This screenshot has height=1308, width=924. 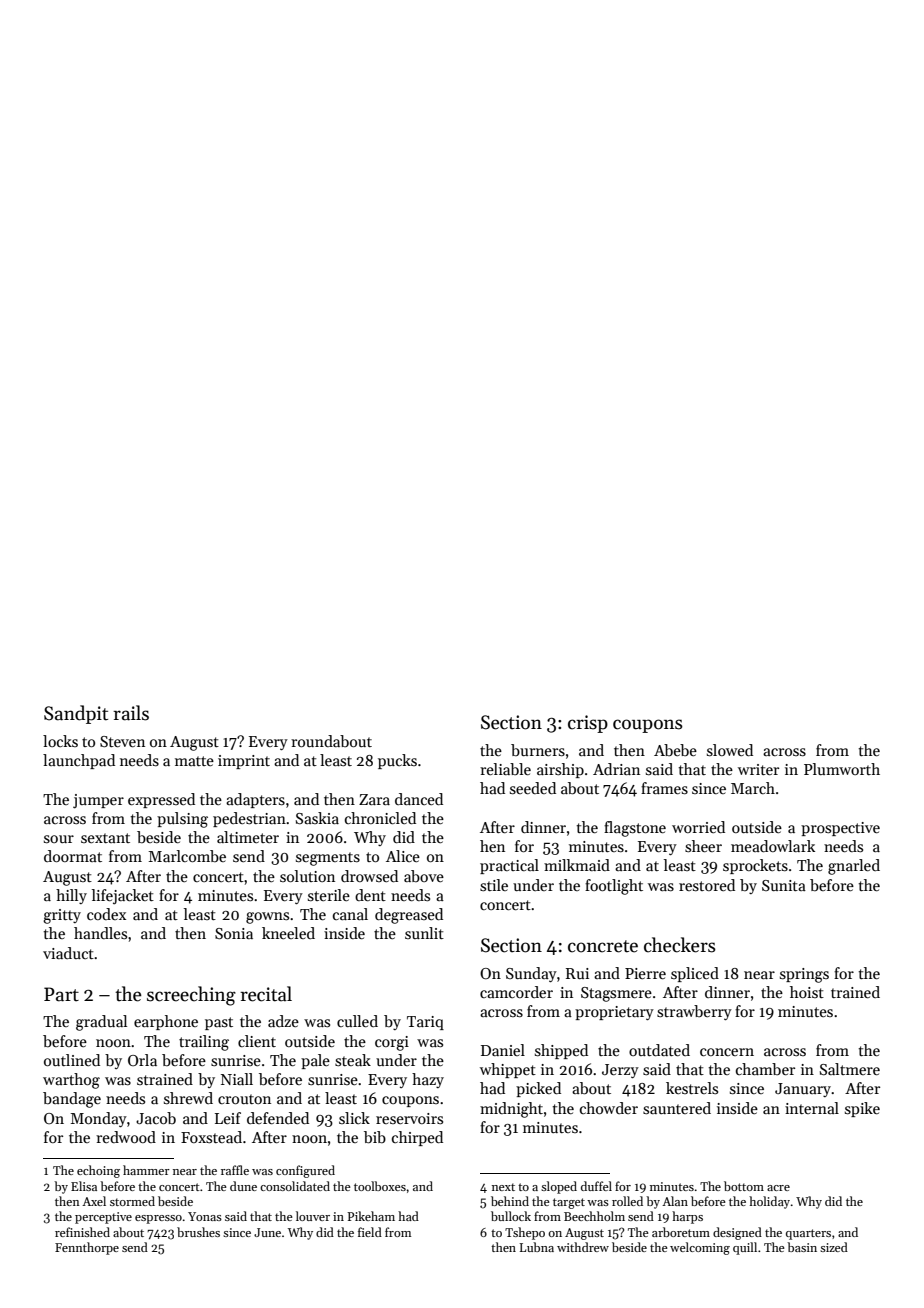 I want to click on Abebe, so click(x=675, y=750).
